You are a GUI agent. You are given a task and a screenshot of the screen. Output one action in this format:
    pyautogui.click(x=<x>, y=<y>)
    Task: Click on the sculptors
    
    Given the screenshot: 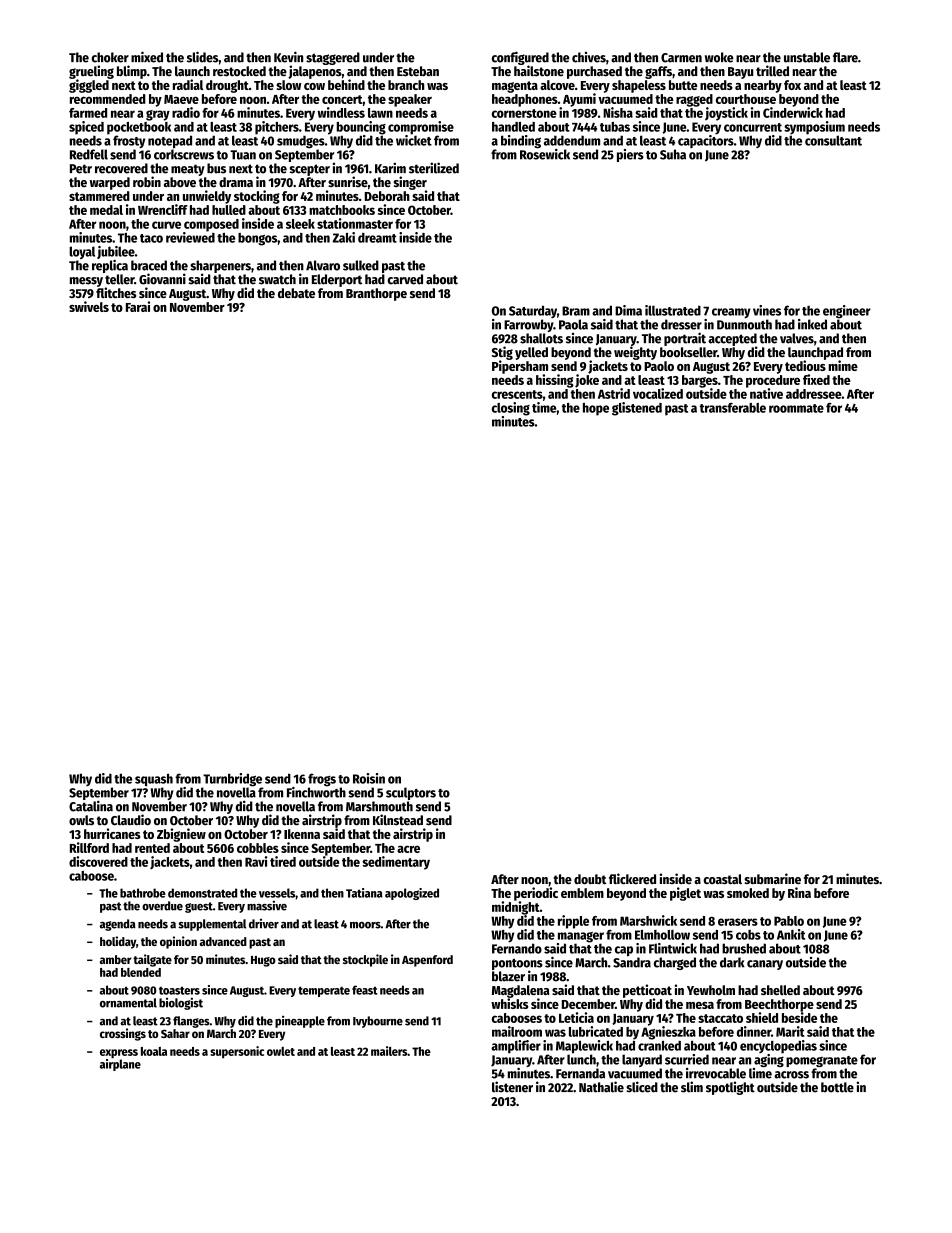 What is the action you would take?
    pyautogui.click(x=411, y=793)
